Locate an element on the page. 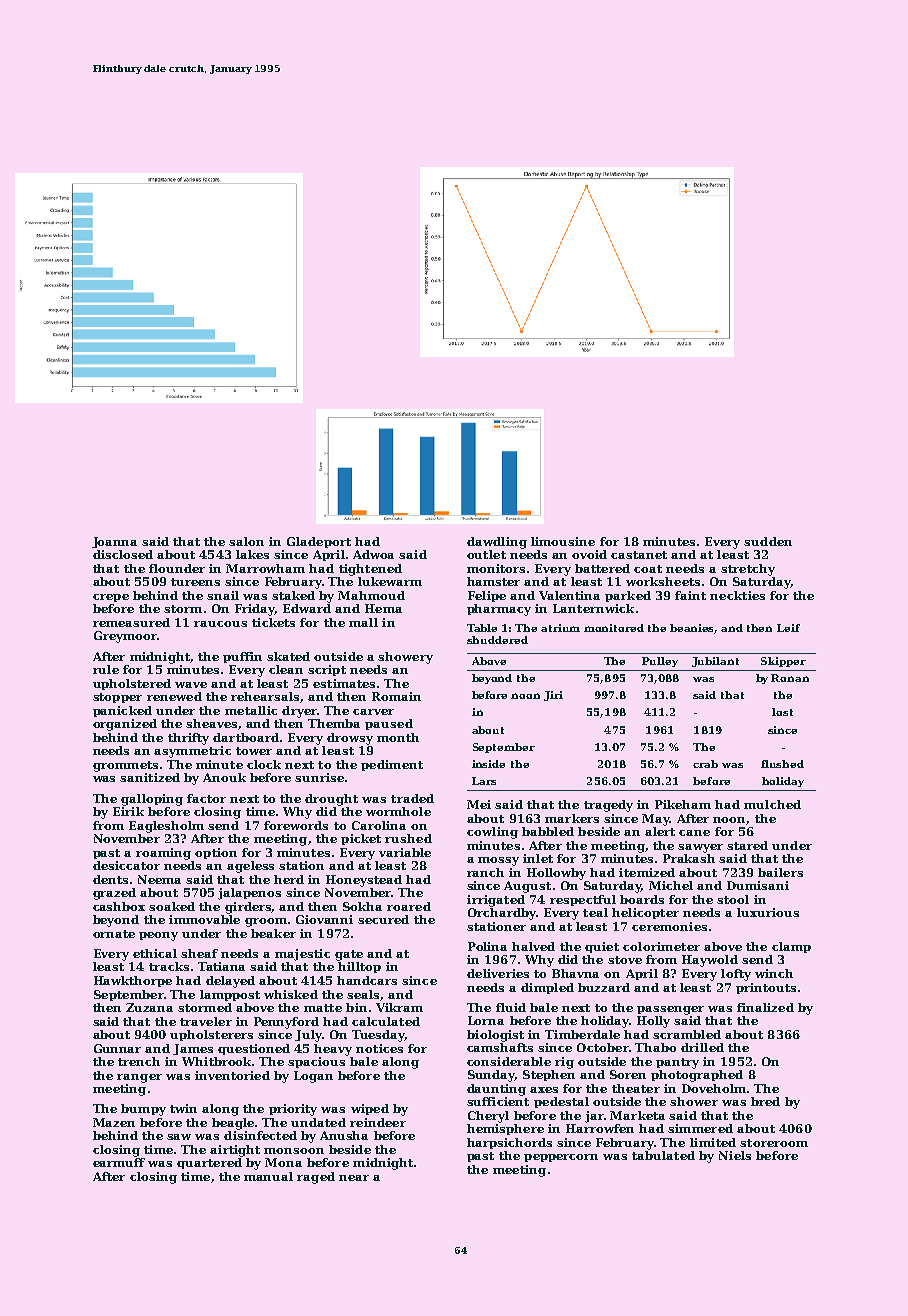 This document has width=908, height=1316. neckties is located at coordinates (737, 595).
